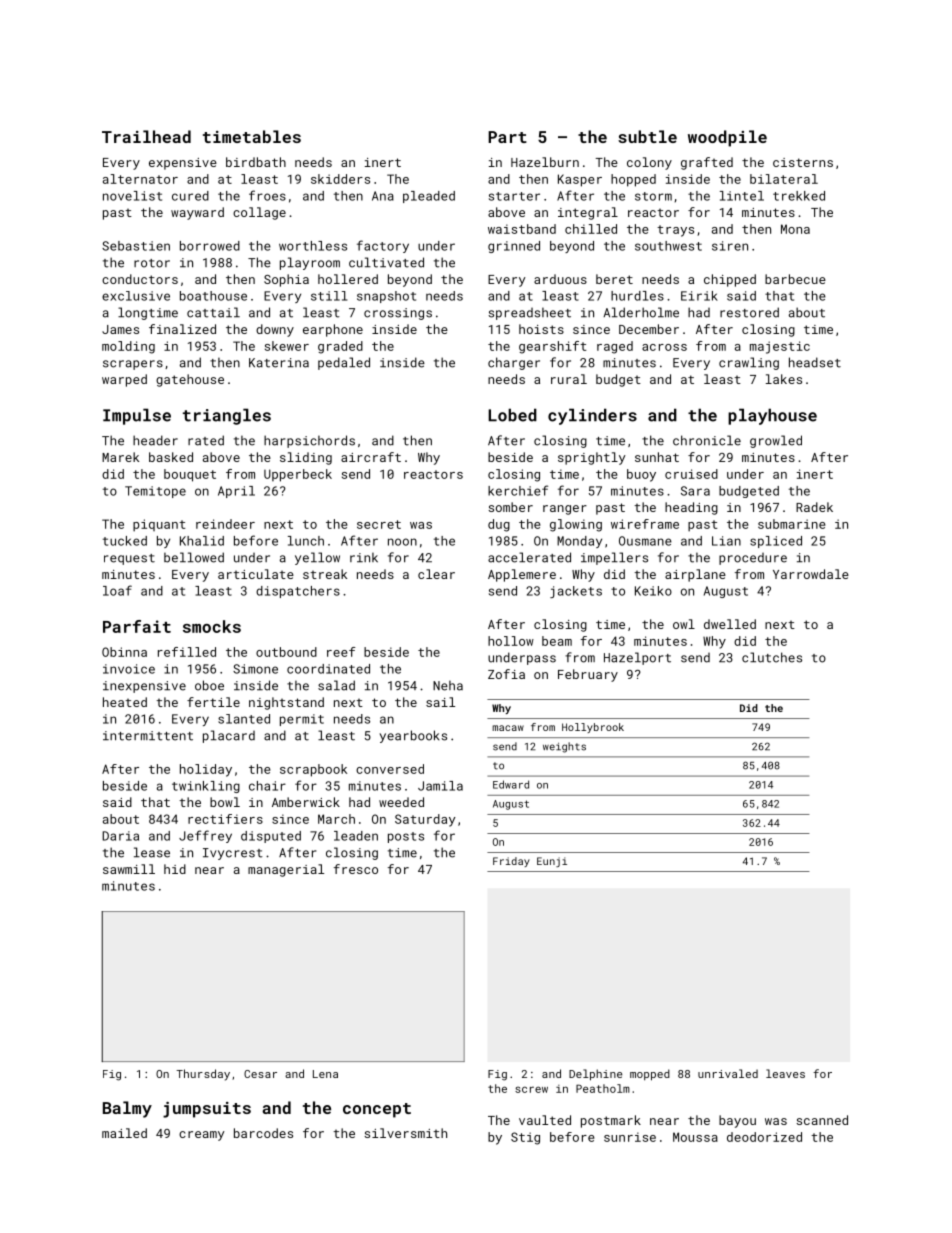 This document has width=952, height=1233. Describe the element at coordinates (552, 862) in the document. I see `Eunji` at that location.
